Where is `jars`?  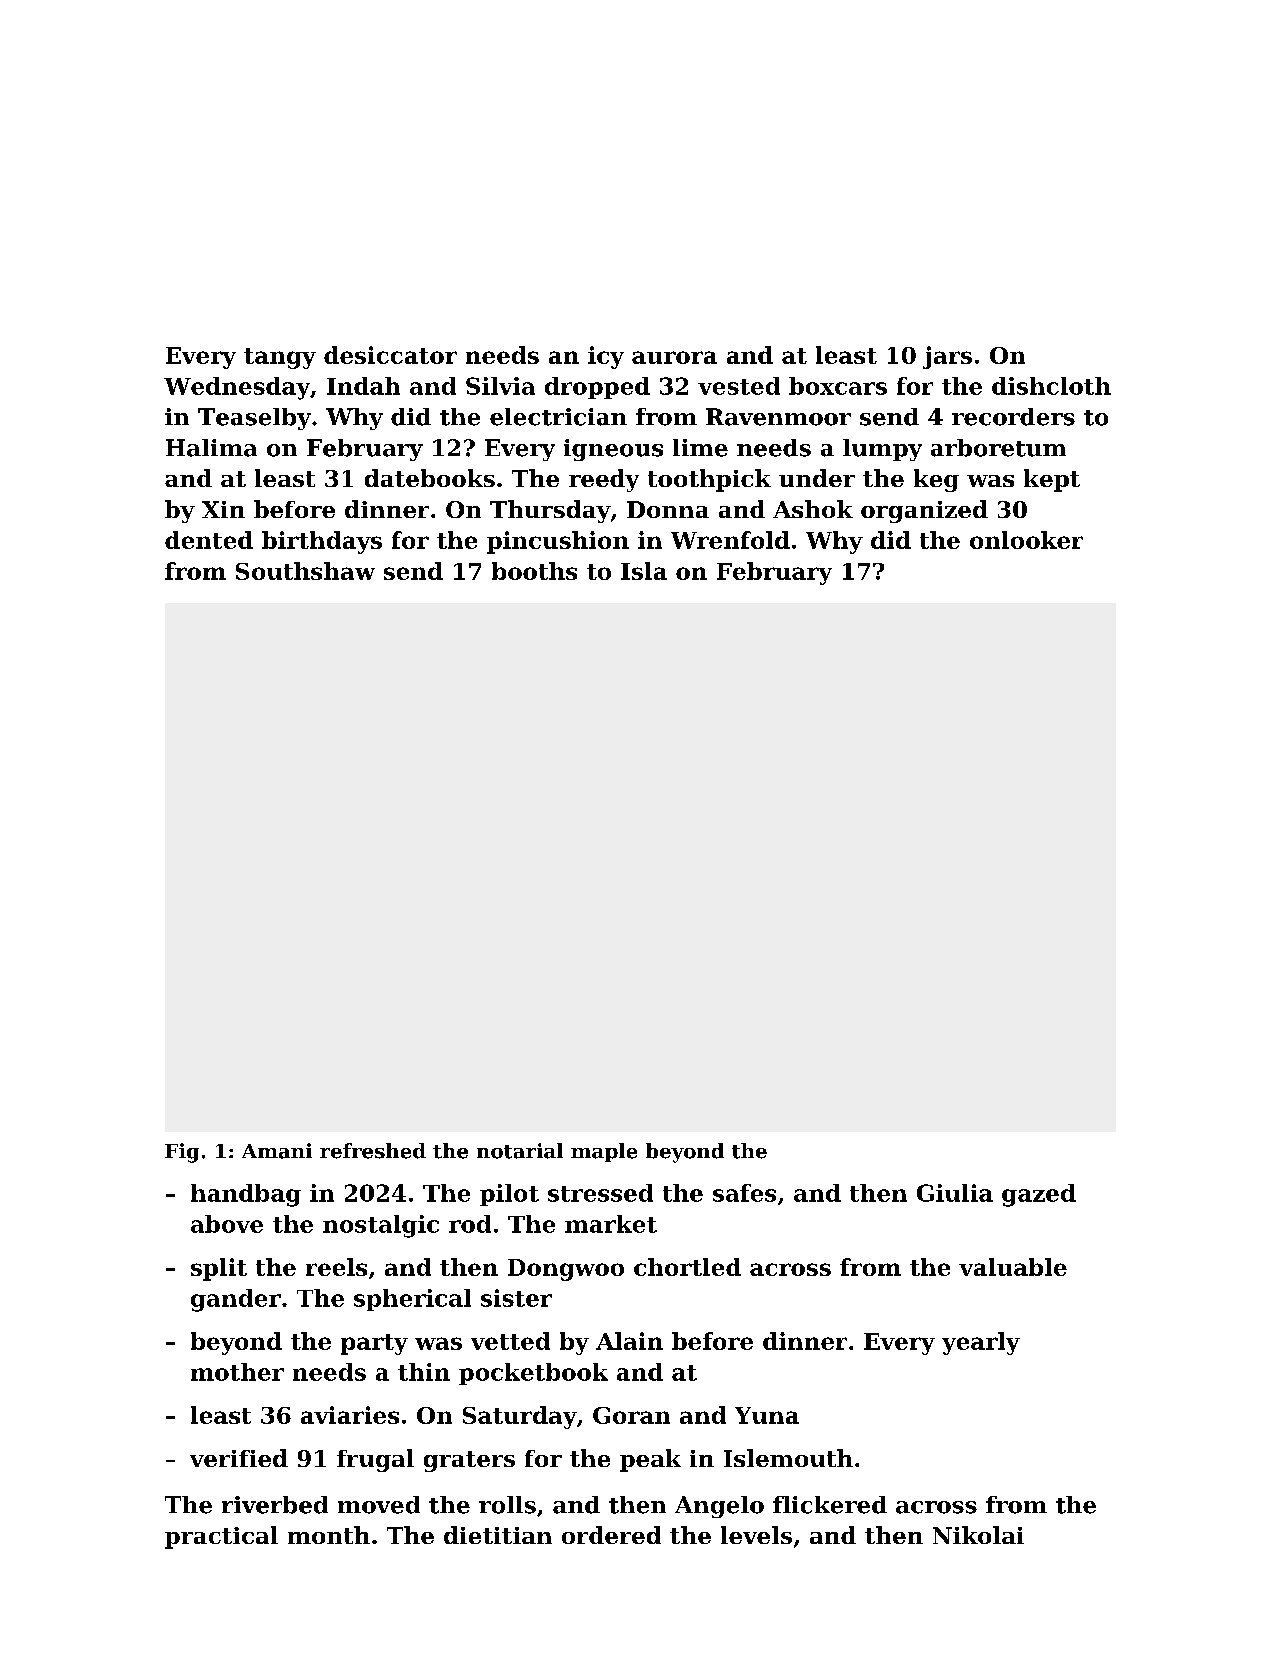 jars is located at coordinates (947, 357).
